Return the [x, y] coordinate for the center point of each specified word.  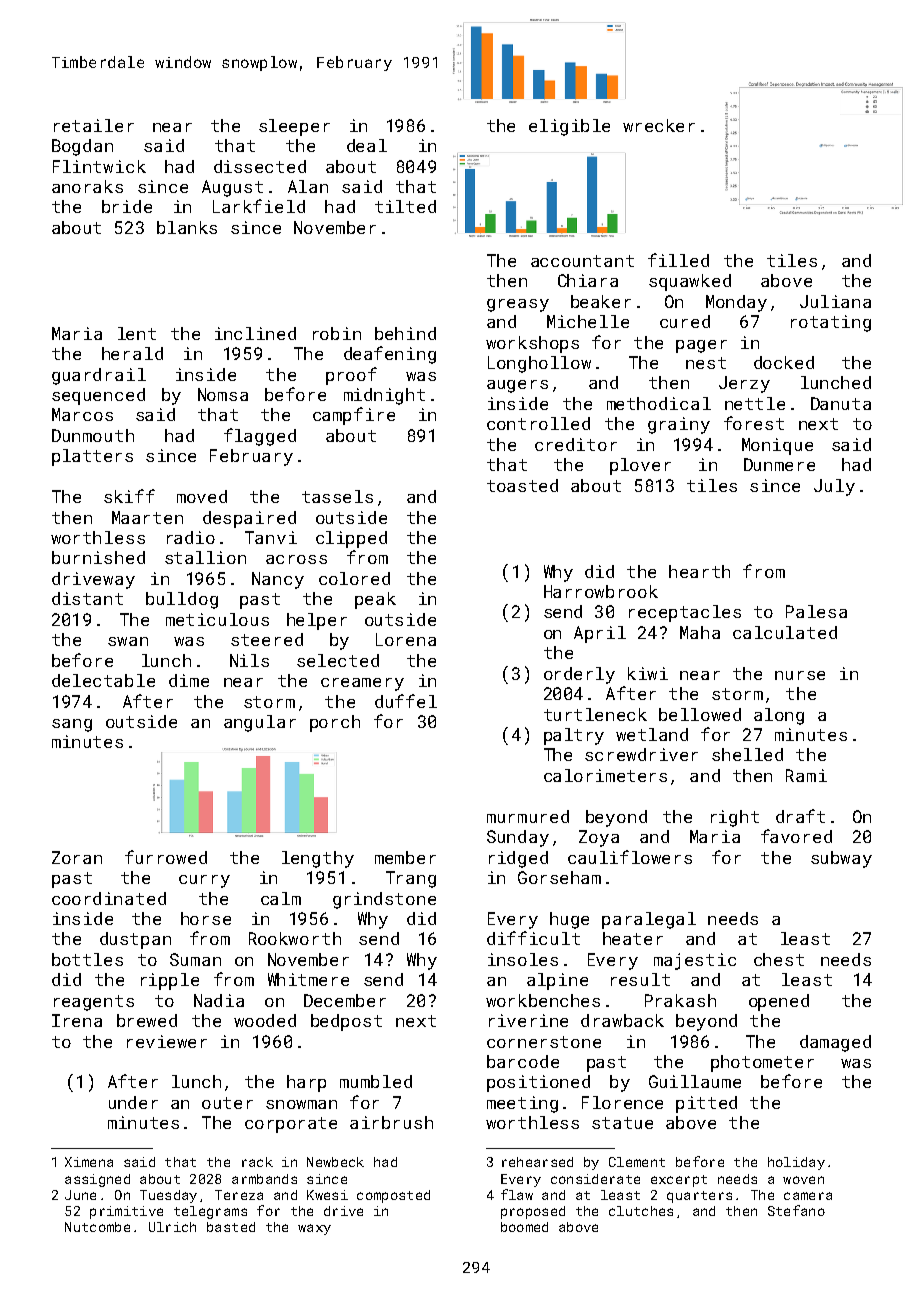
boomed [524, 1227]
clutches [641, 1211]
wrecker [659, 125]
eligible [569, 127]
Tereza [239, 1195]
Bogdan [82, 147]
